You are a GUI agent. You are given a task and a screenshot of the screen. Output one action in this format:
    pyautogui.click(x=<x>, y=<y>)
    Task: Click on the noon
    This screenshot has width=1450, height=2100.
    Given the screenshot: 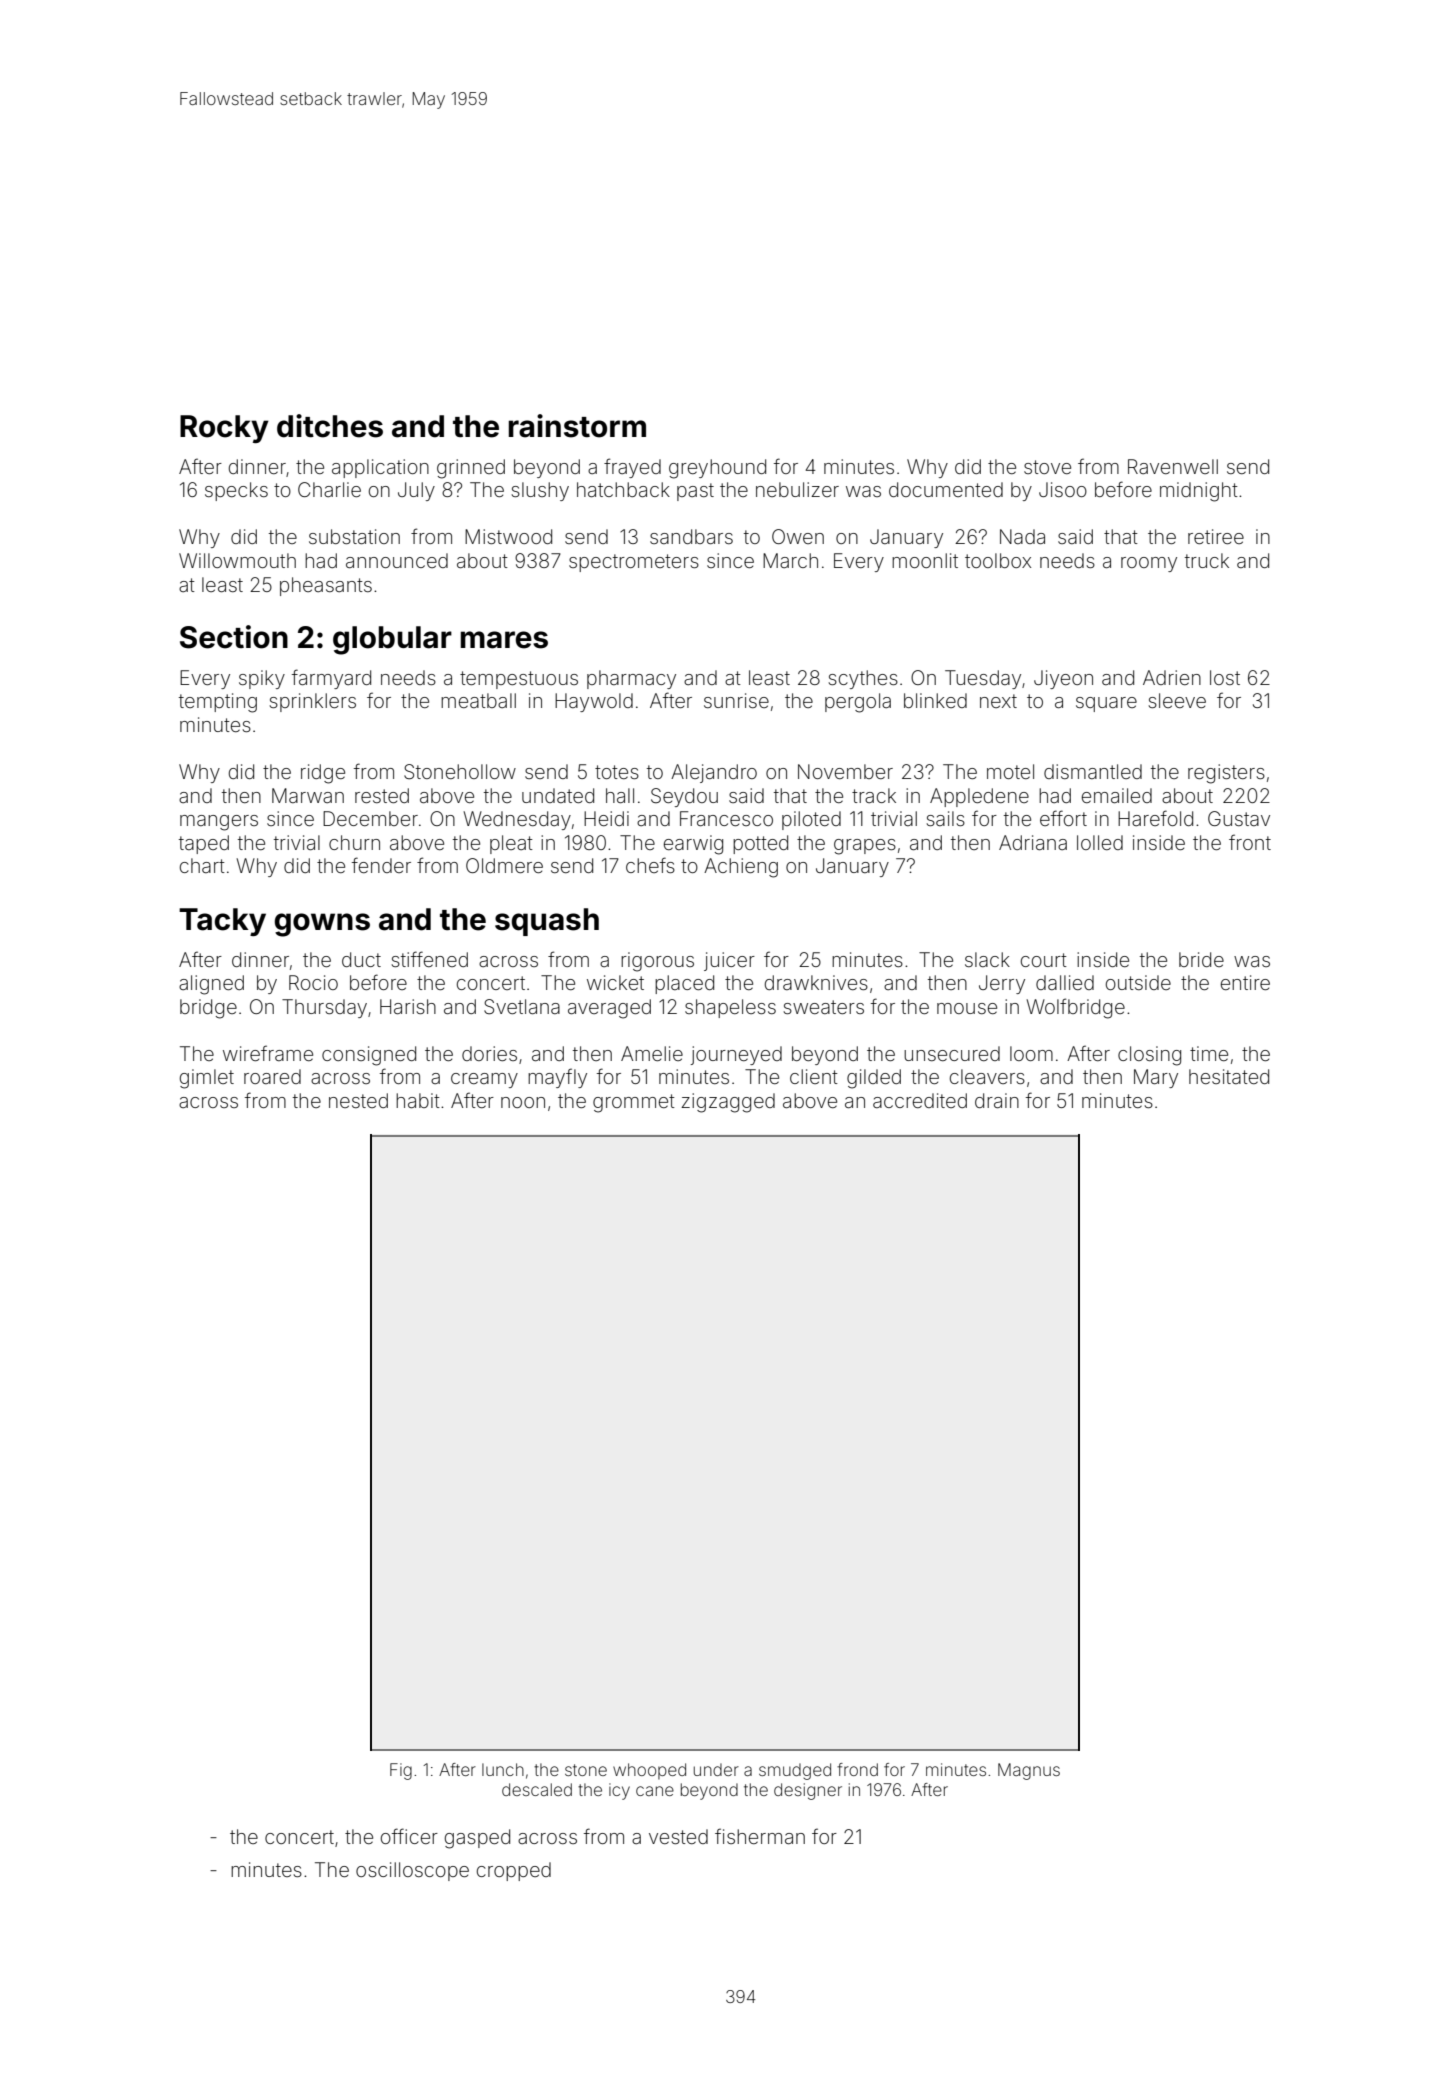 What is the action you would take?
    pyautogui.click(x=523, y=1102)
